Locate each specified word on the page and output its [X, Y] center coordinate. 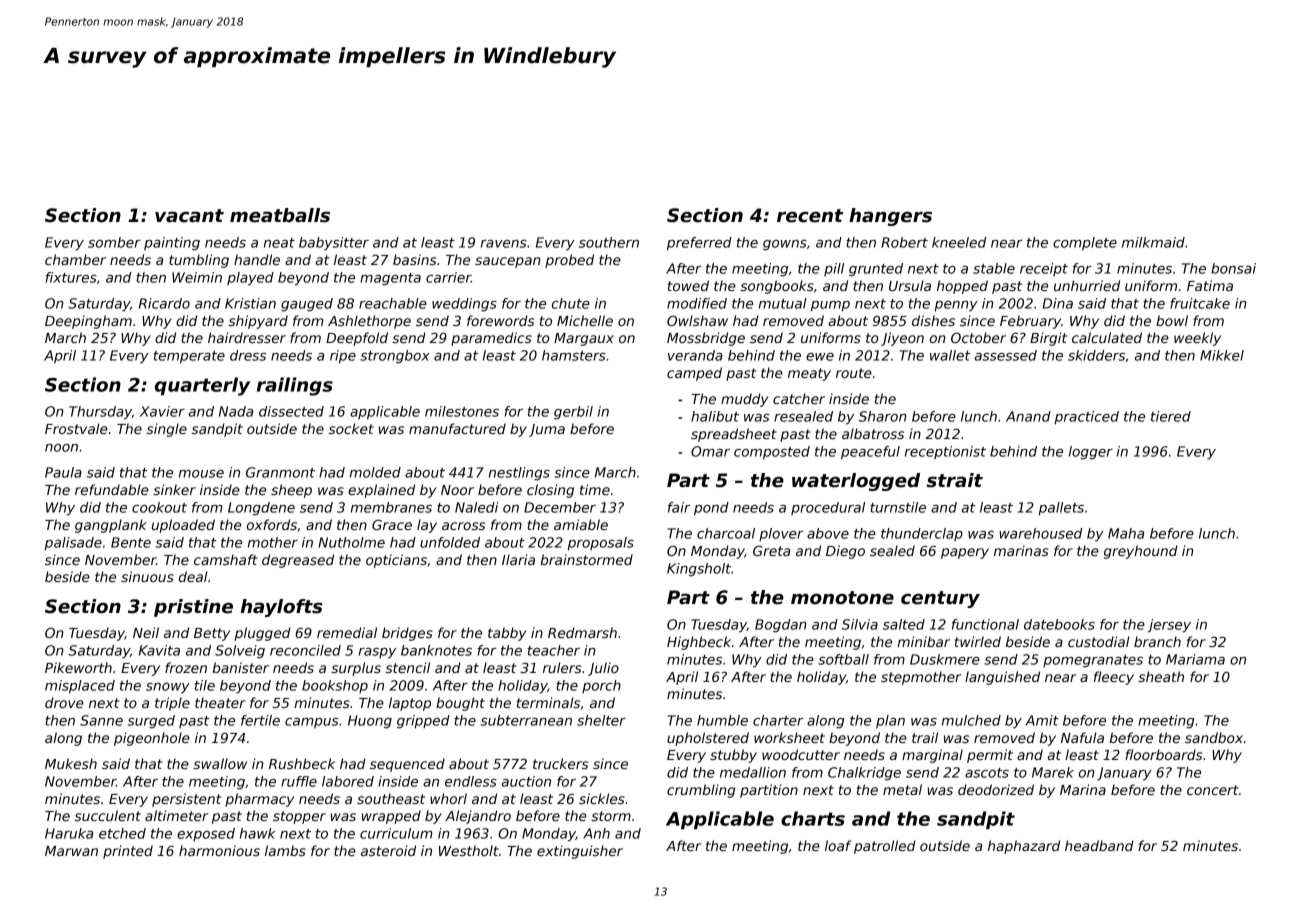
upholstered [708, 739]
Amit [1042, 720]
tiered [1171, 416]
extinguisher [580, 852]
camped [694, 374]
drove [64, 702]
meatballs [280, 215]
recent [810, 216]
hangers [890, 217]
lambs [285, 850]
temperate [189, 357]
